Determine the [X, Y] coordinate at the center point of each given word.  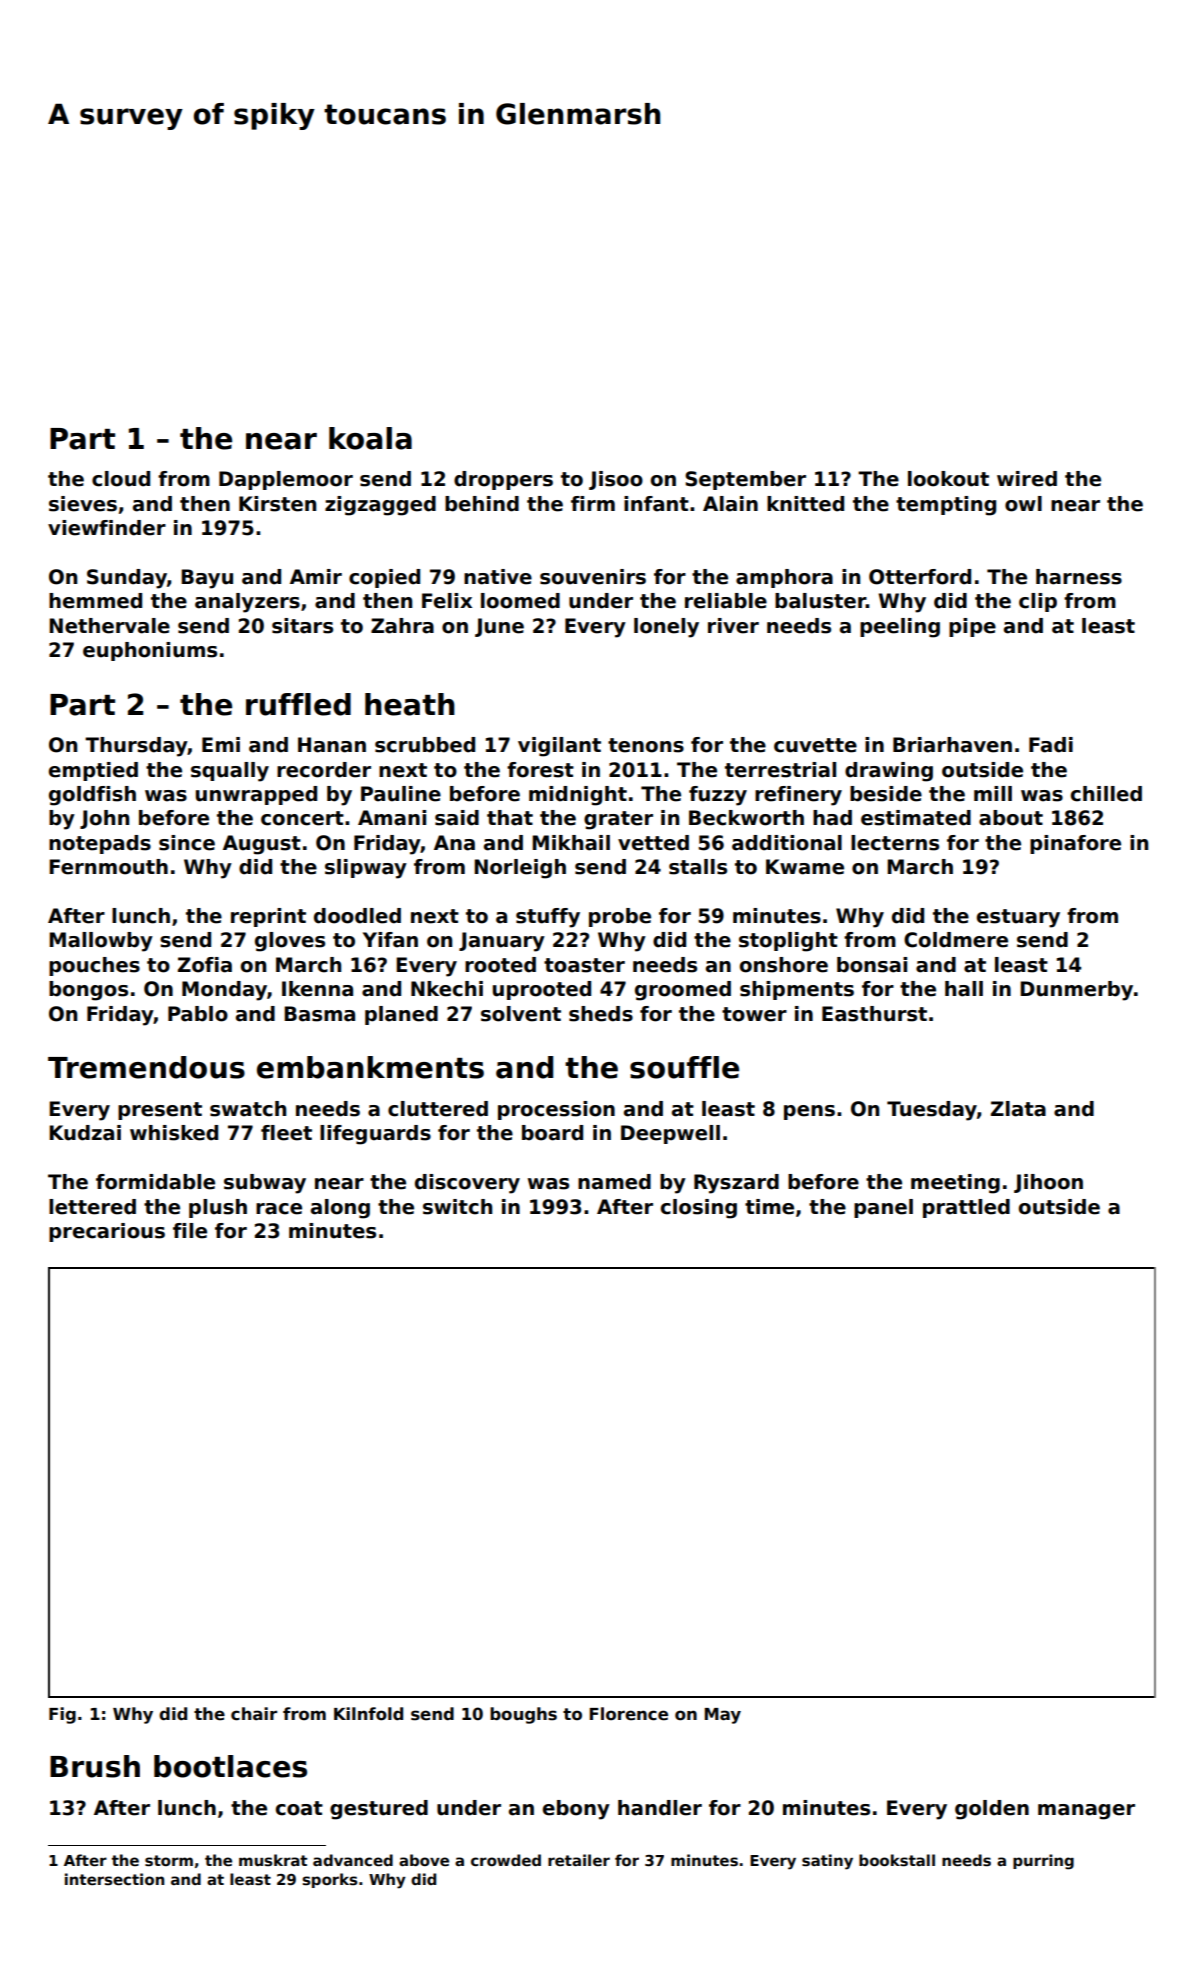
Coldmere [956, 940]
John [104, 819]
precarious [107, 1232]
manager [1086, 1812]
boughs [523, 1715]
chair [254, 1714]
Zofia [205, 965]
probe [620, 917]
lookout [948, 479]
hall [964, 989]
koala [370, 438]
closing [699, 1209]
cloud [121, 479]
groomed [683, 991]
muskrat [273, 1860]
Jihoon [1048, 1183]
